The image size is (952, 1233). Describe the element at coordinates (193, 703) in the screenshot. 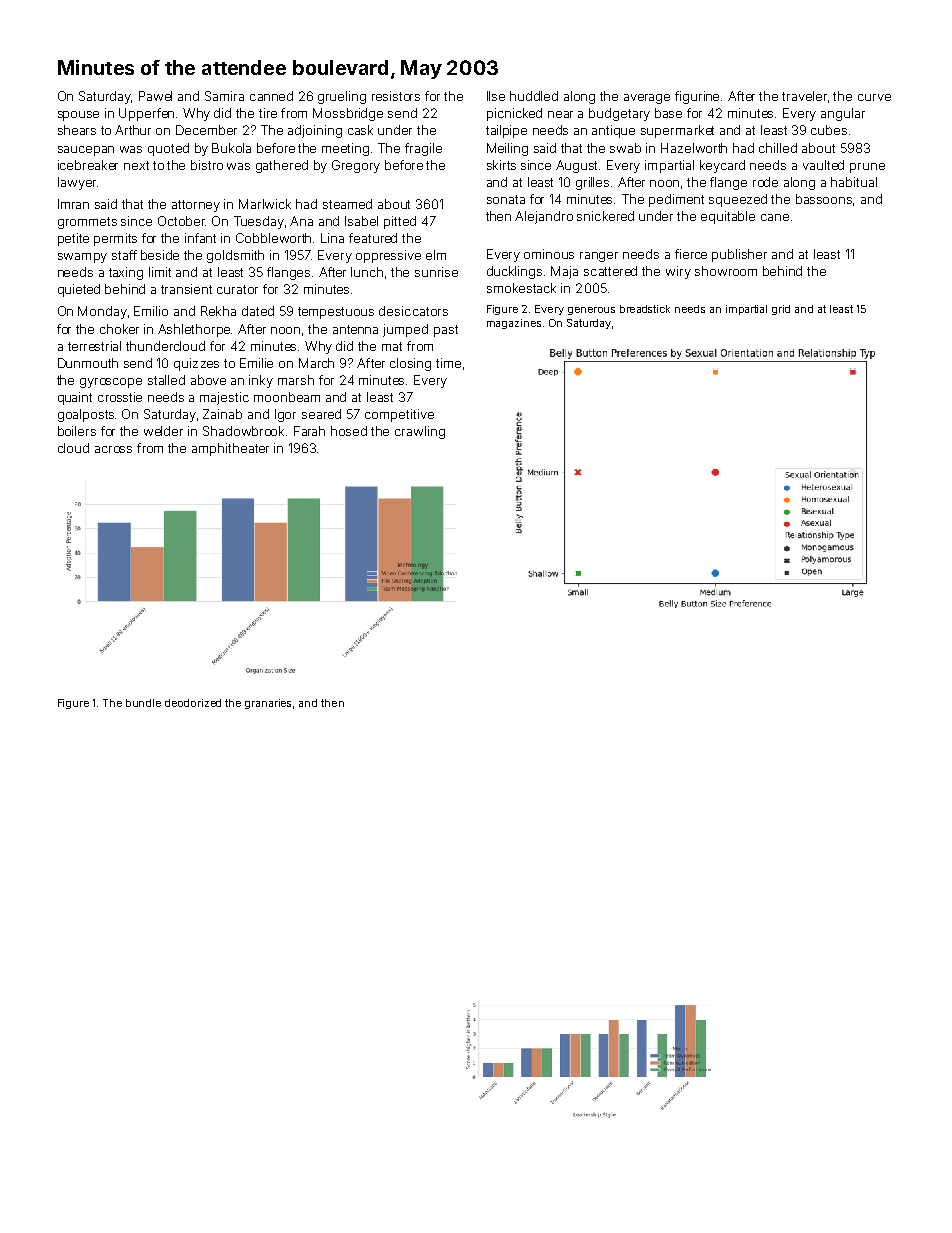

I see `deodorized` at that location.
